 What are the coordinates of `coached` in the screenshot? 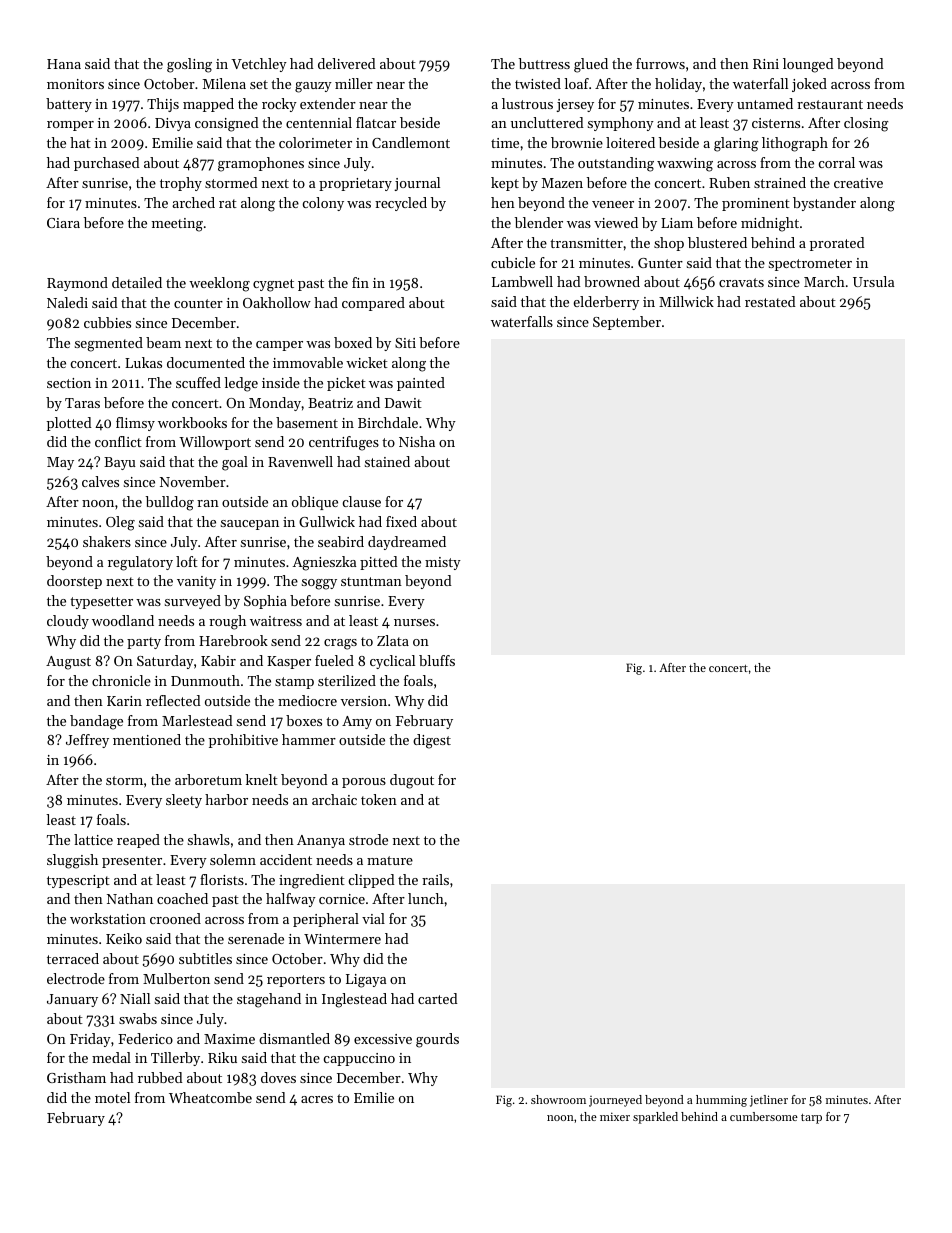 It's located at (182, 898).
